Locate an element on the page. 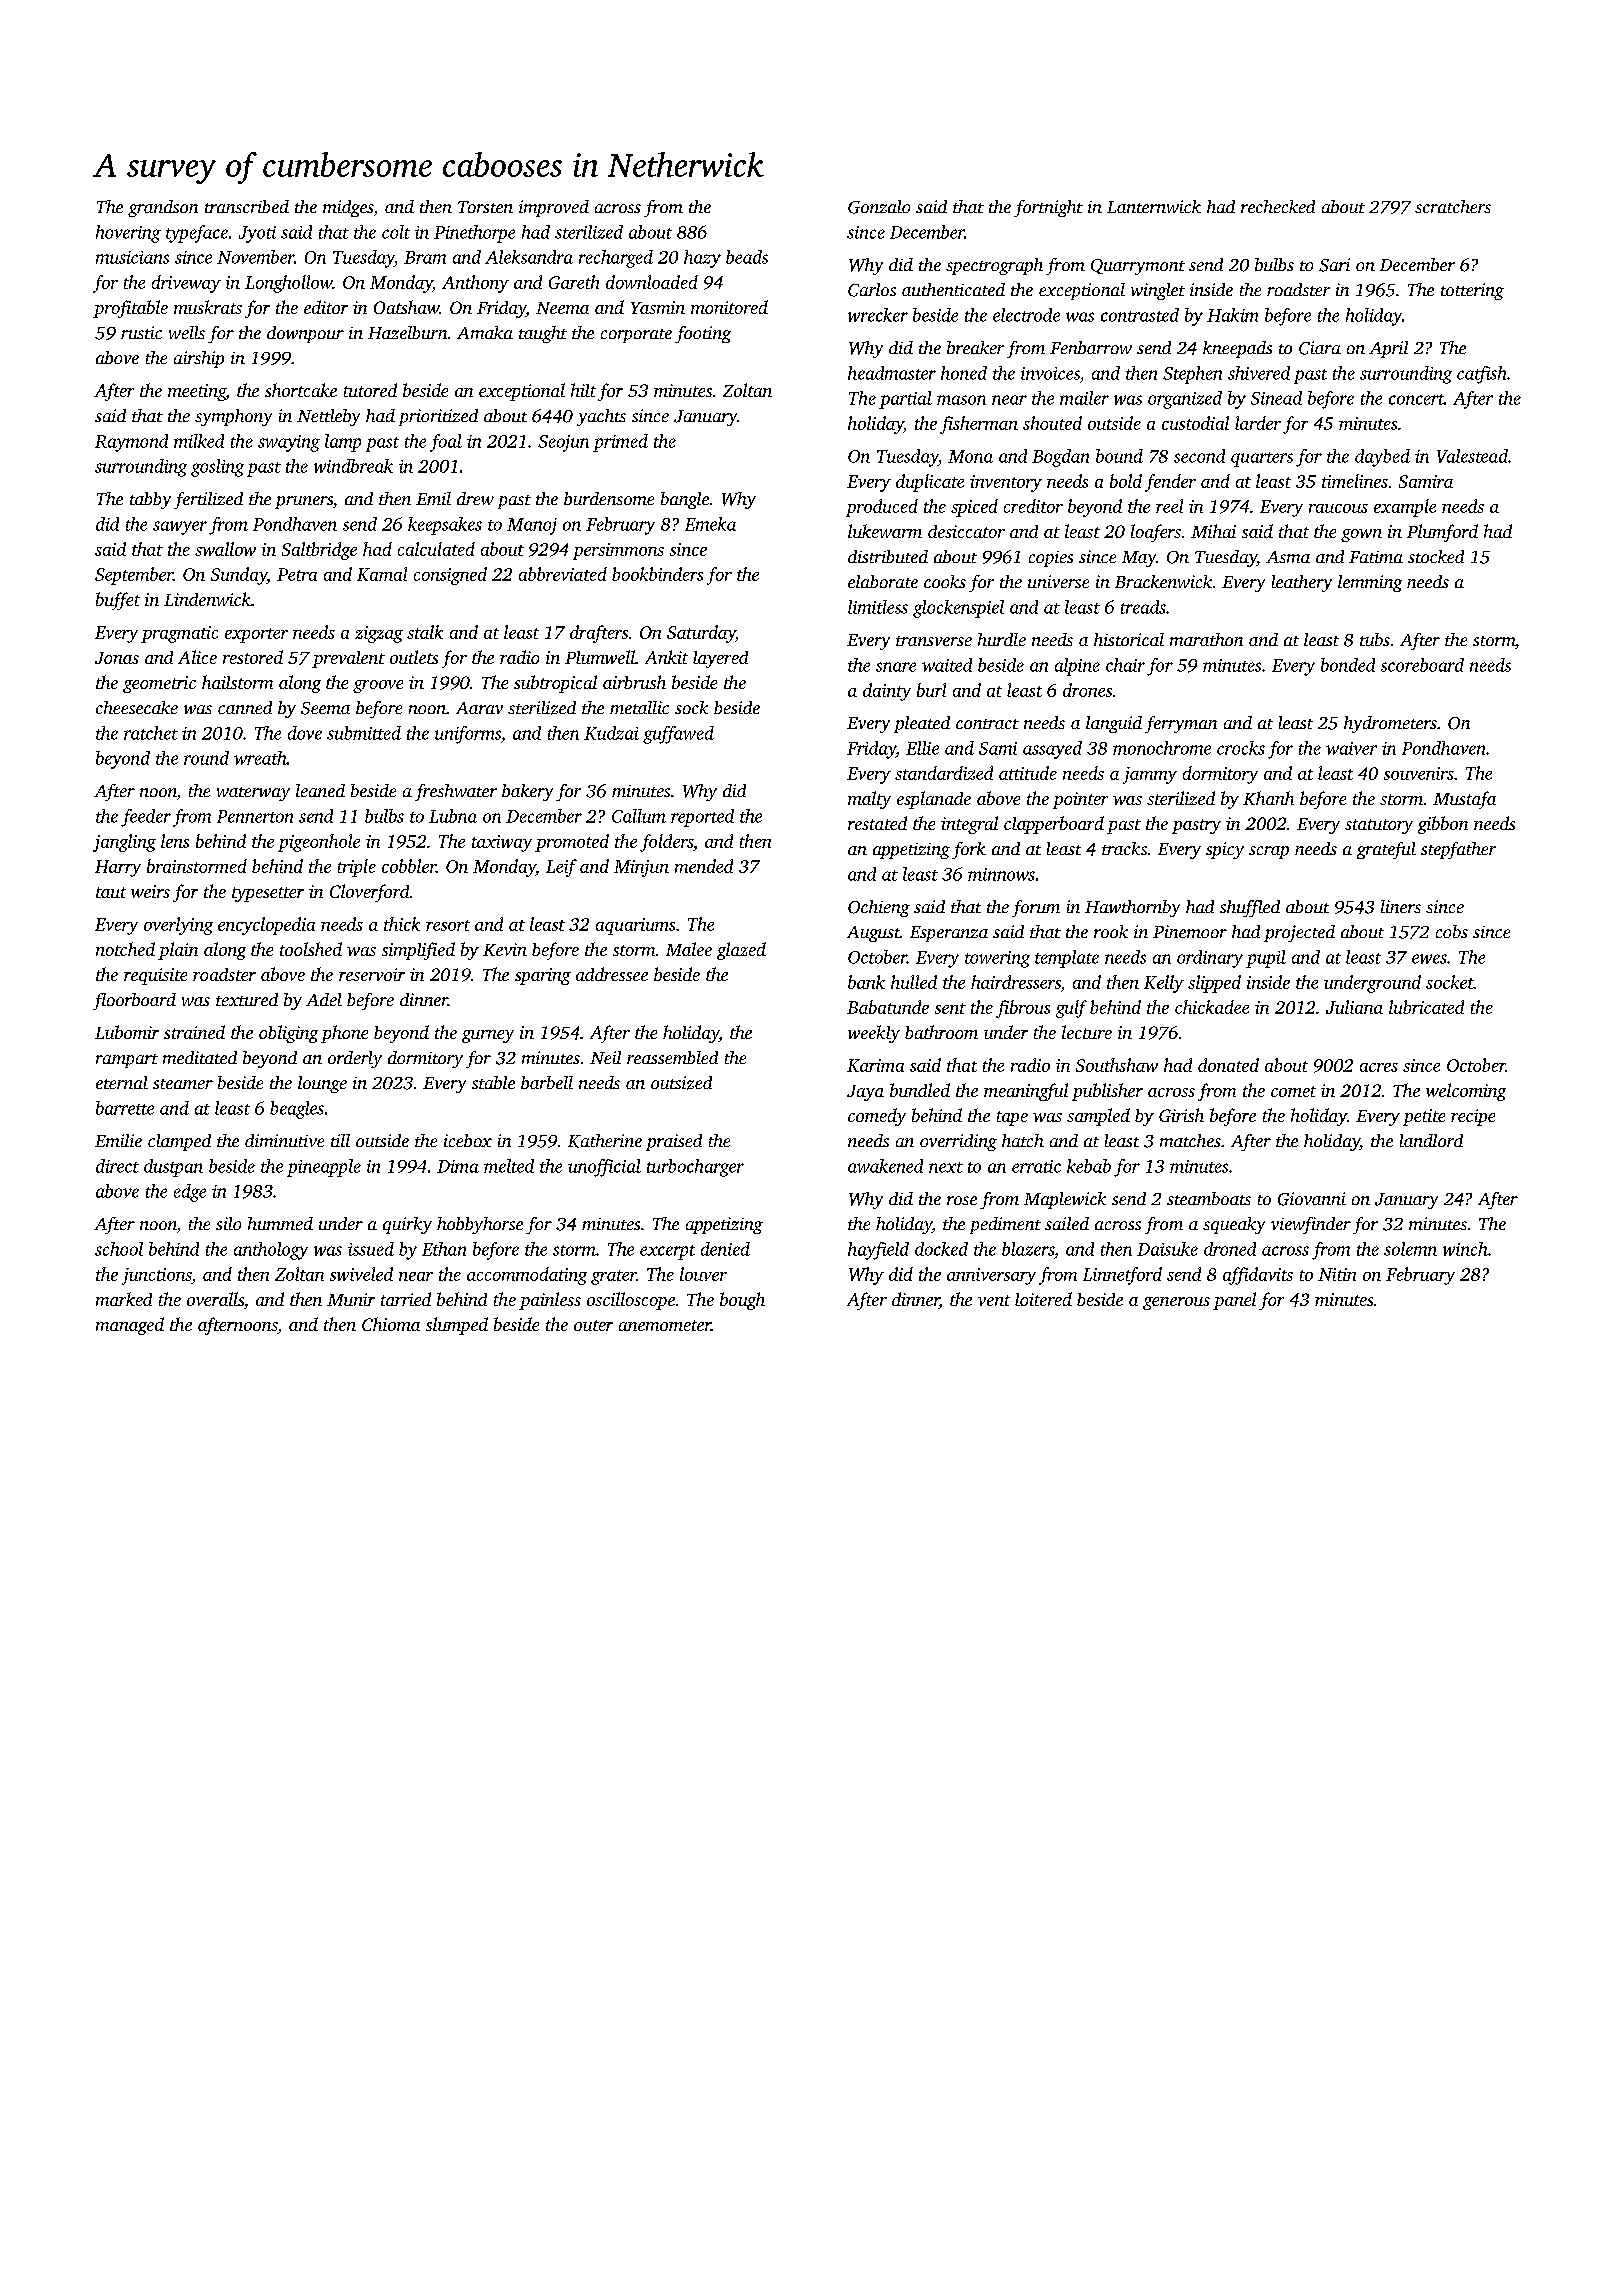 The image size is (1620, 2292). prevalent is located at coordinates (348, 659).
